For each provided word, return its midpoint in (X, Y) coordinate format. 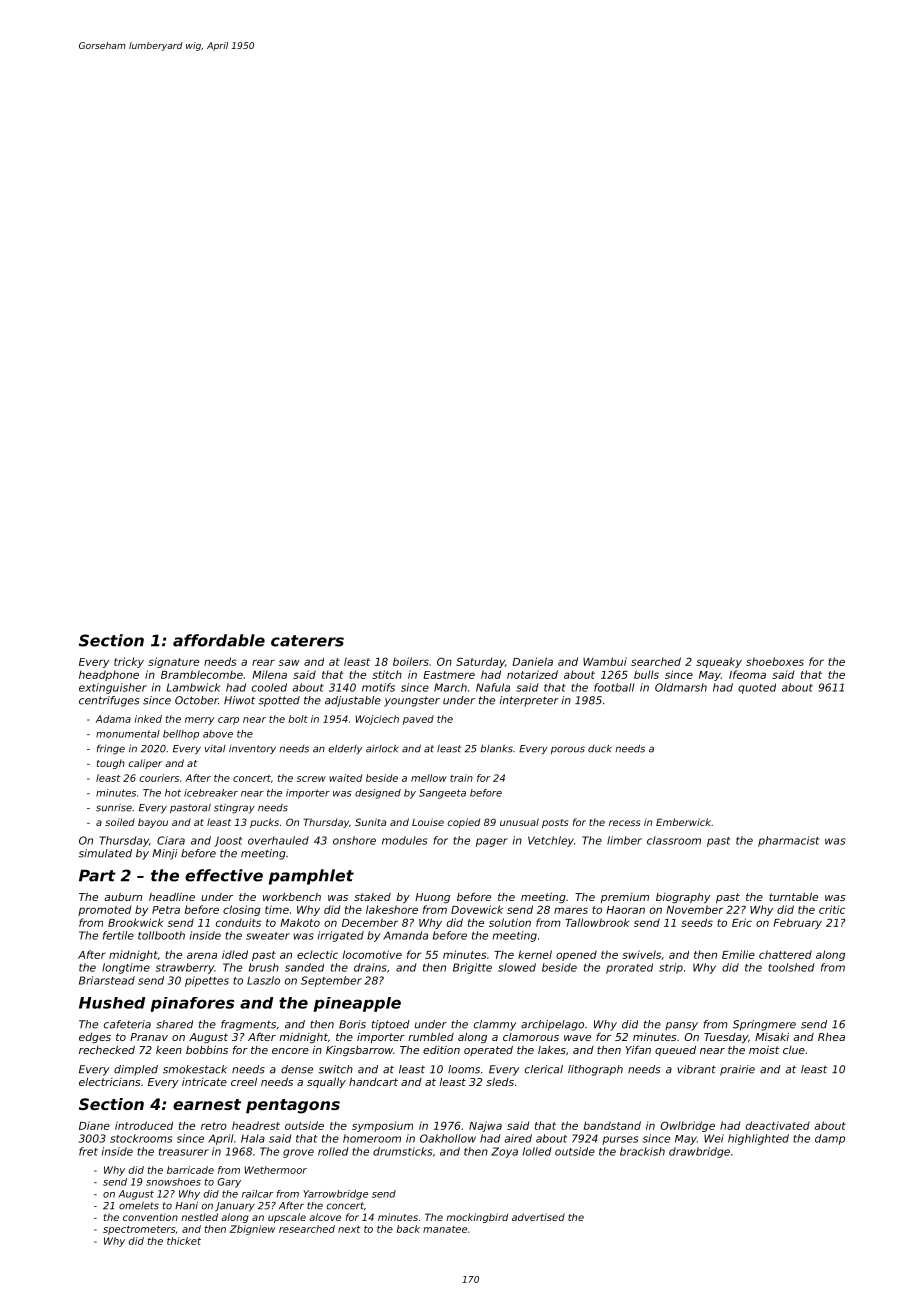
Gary (229, 1183)
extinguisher (113, 688)
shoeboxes (775, 661)
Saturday (480, 662)
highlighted (758, 1139)
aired (518, 1138)
